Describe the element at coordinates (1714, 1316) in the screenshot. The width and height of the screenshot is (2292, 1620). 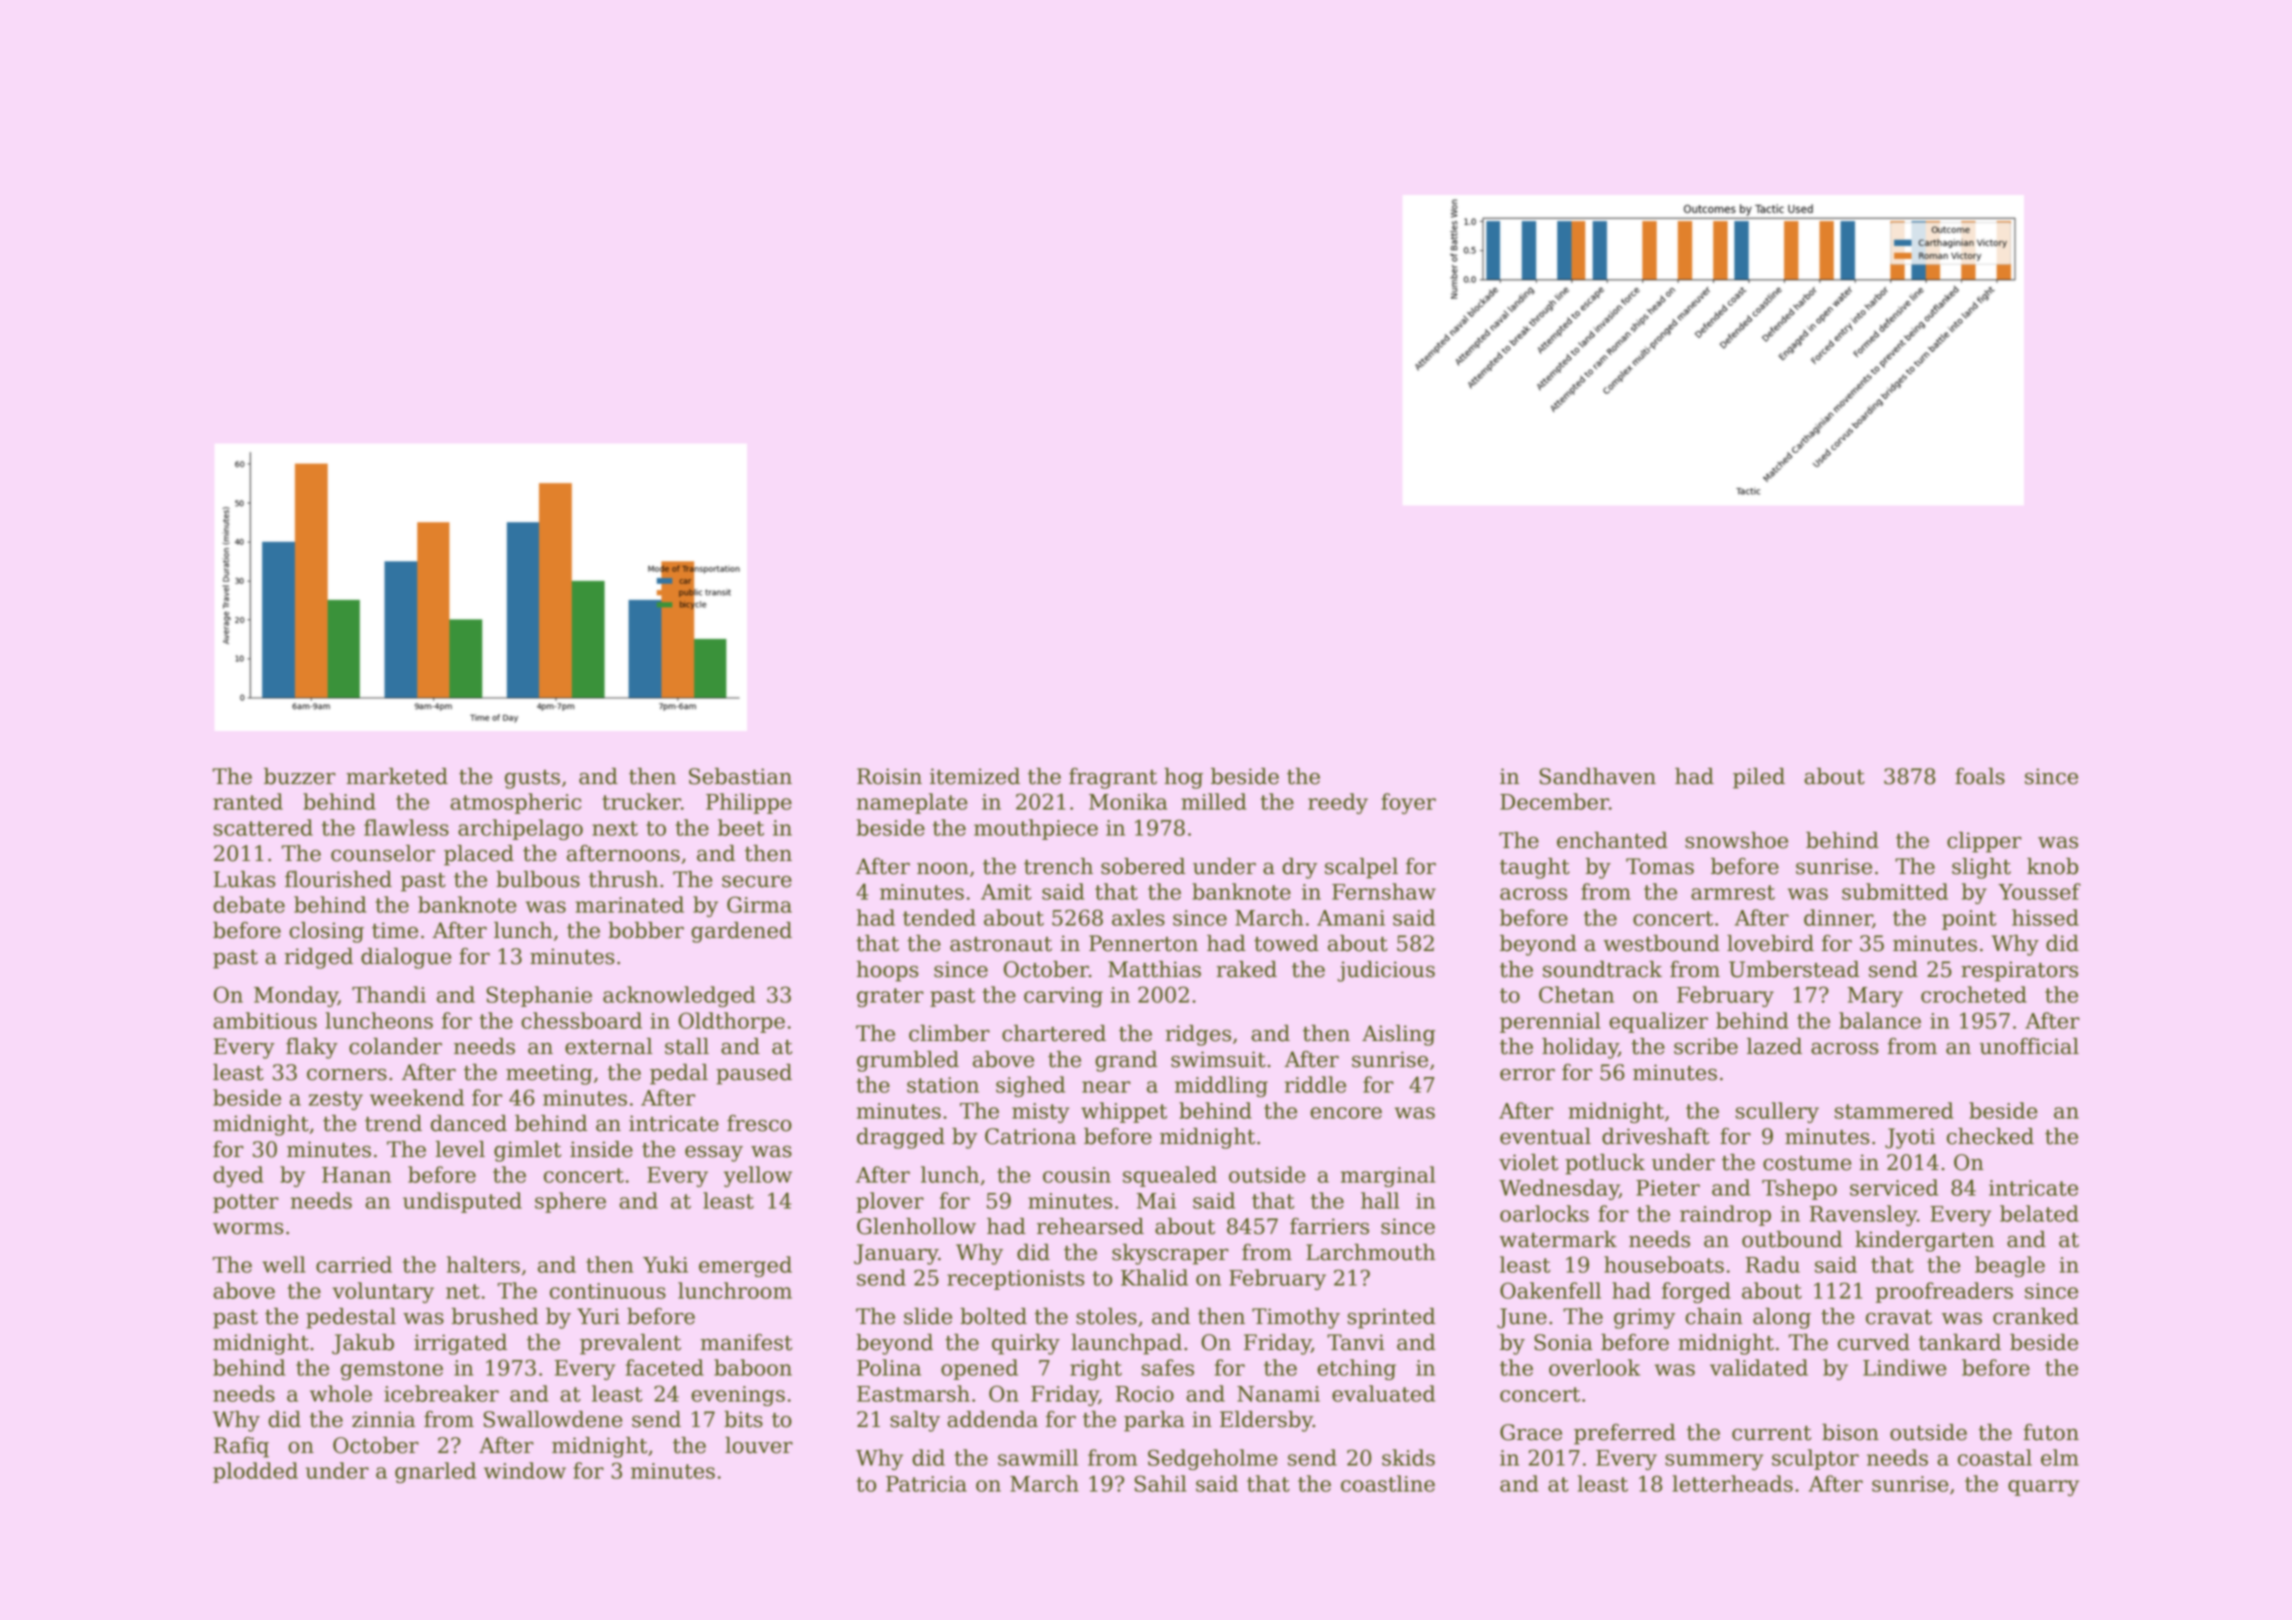
I see `chain` at that location.
